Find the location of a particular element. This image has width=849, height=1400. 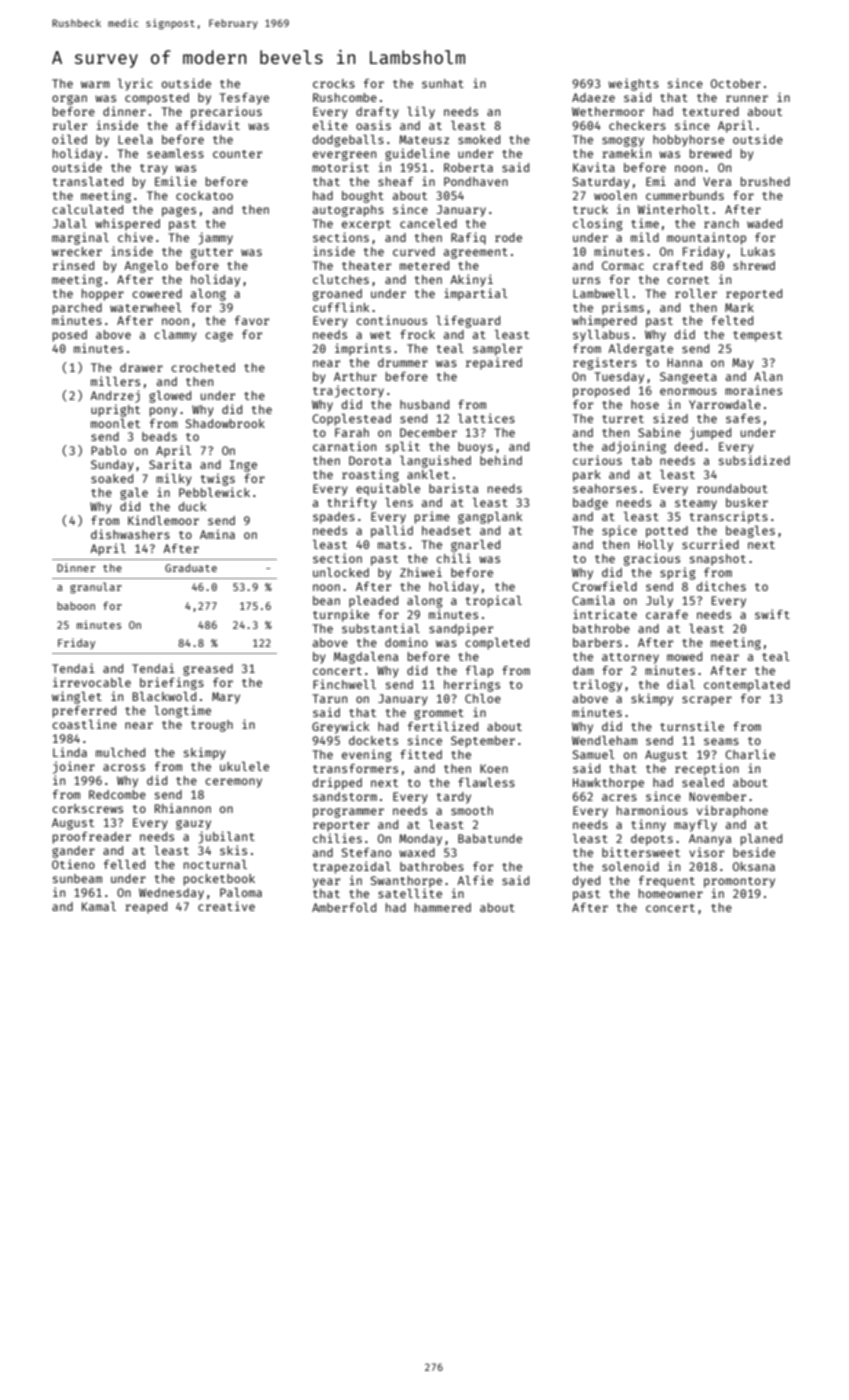

contemplated is located at coordinates (747, 686).
